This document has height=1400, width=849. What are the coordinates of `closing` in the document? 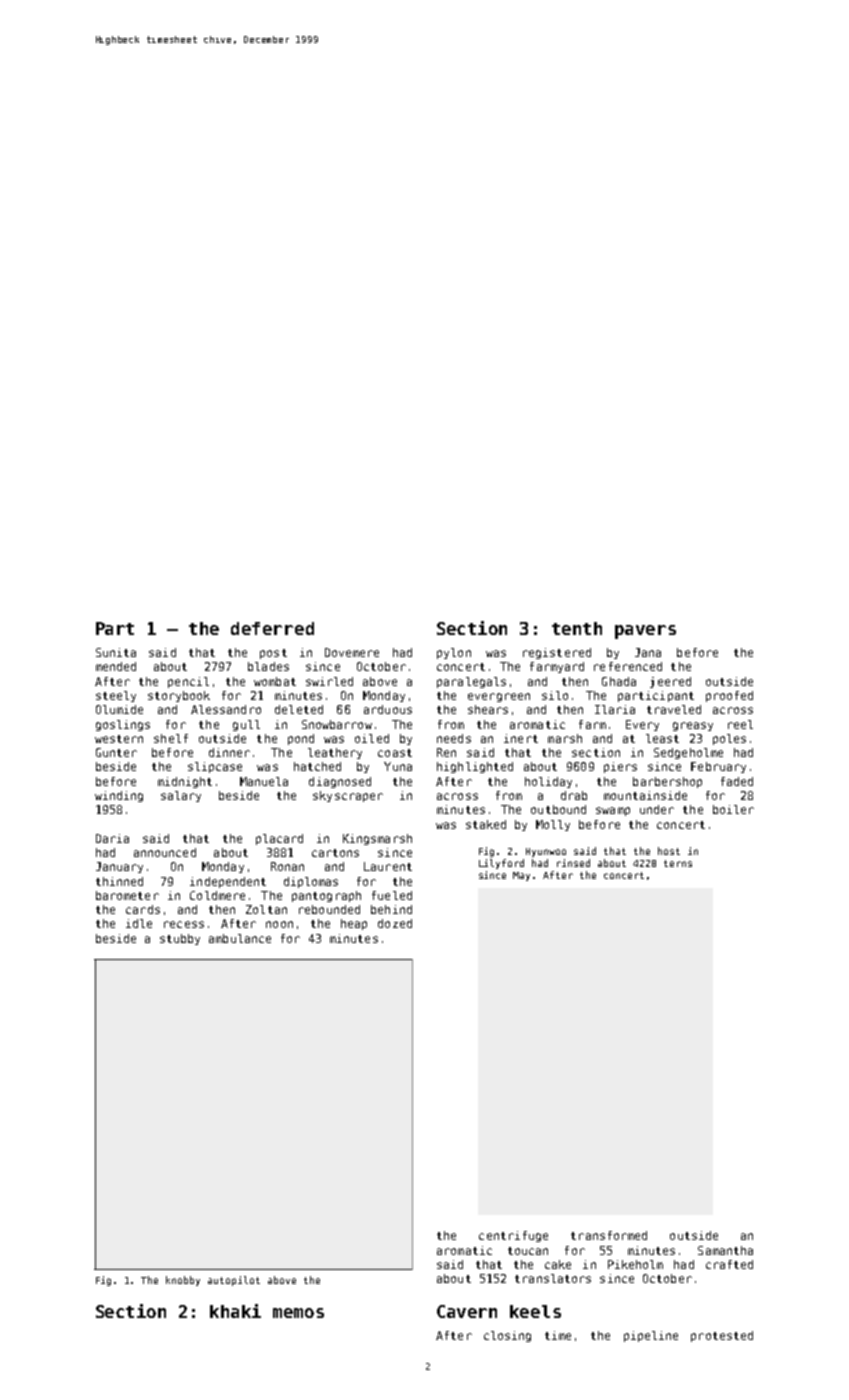 It's located at (507, 1336).
